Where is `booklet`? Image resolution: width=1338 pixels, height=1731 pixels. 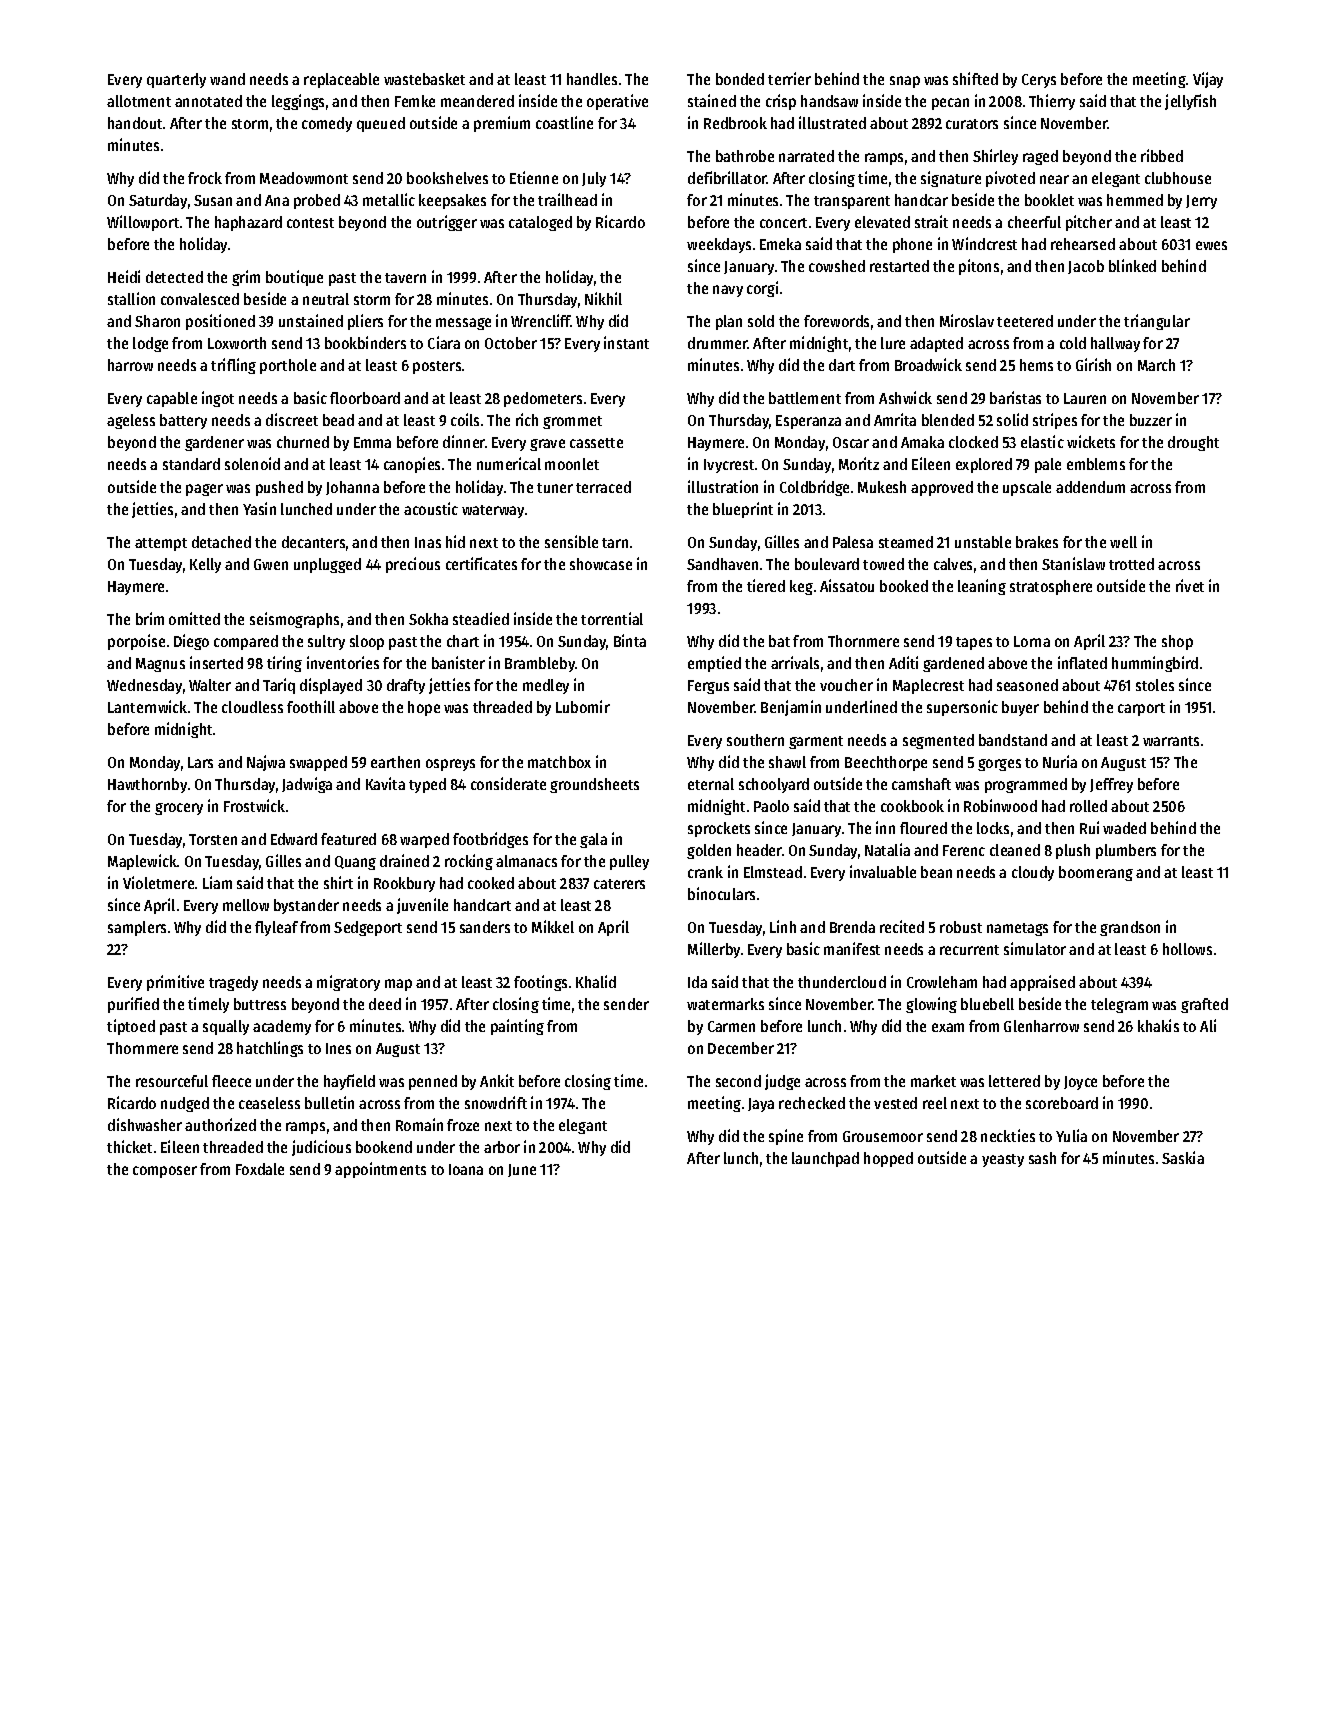
booklet is located at coordinates (1049, 200).
